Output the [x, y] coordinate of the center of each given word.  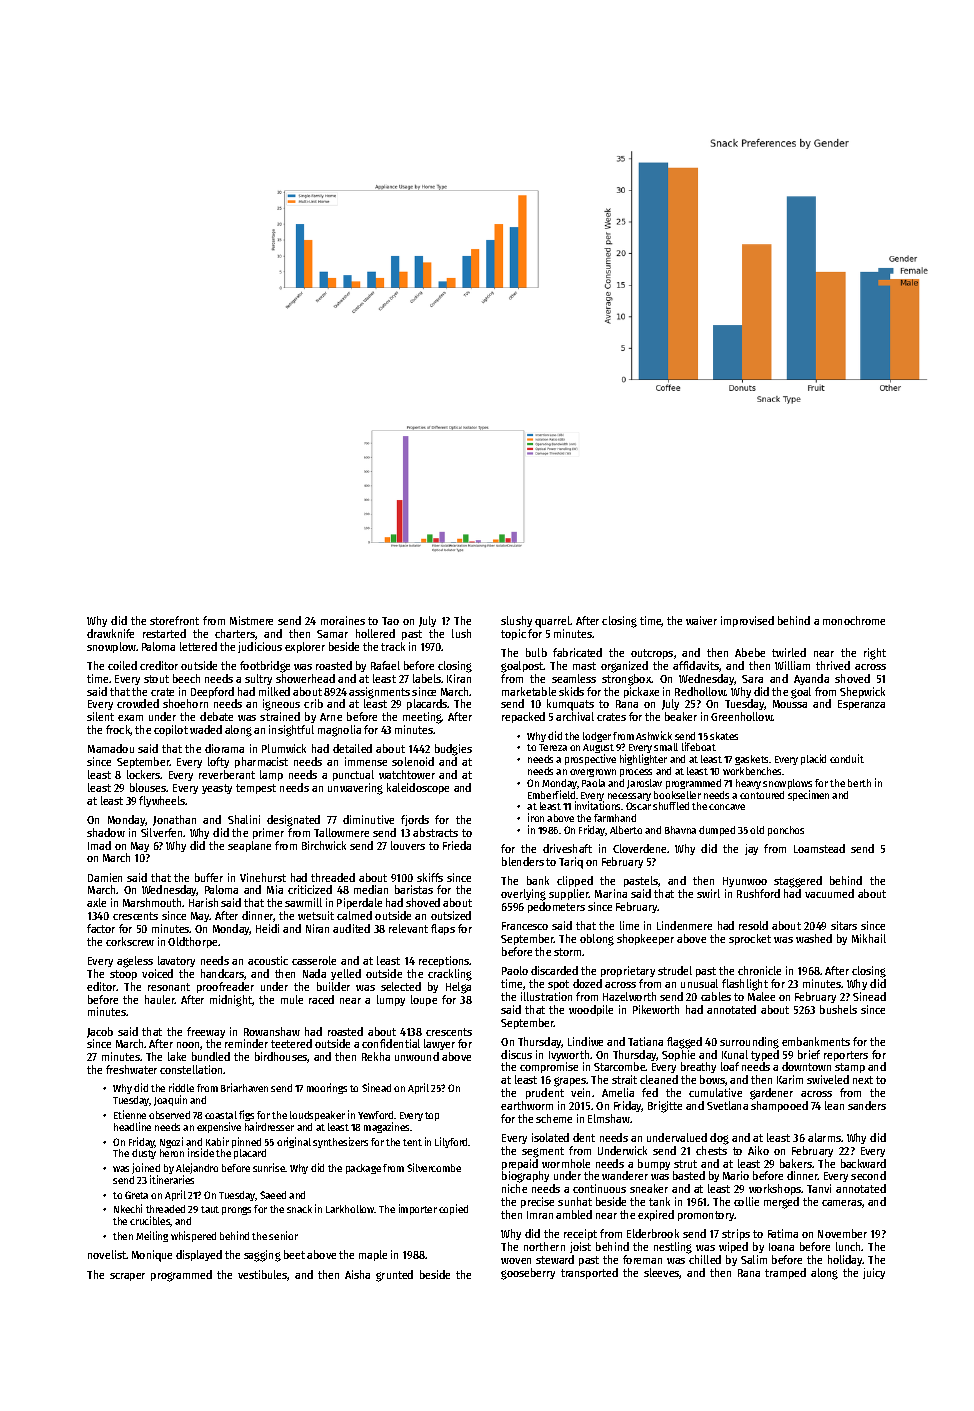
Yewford [375, 1115]
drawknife [110, 633]
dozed [587, 983]
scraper [127, 1277]
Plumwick [284, 748]
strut [685, 1164]
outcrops [652, 654]
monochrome [854, 620]
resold [753, 925]
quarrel [553, 622]
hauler [160, 999]
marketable [529, 691]
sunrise [269, 1167]
